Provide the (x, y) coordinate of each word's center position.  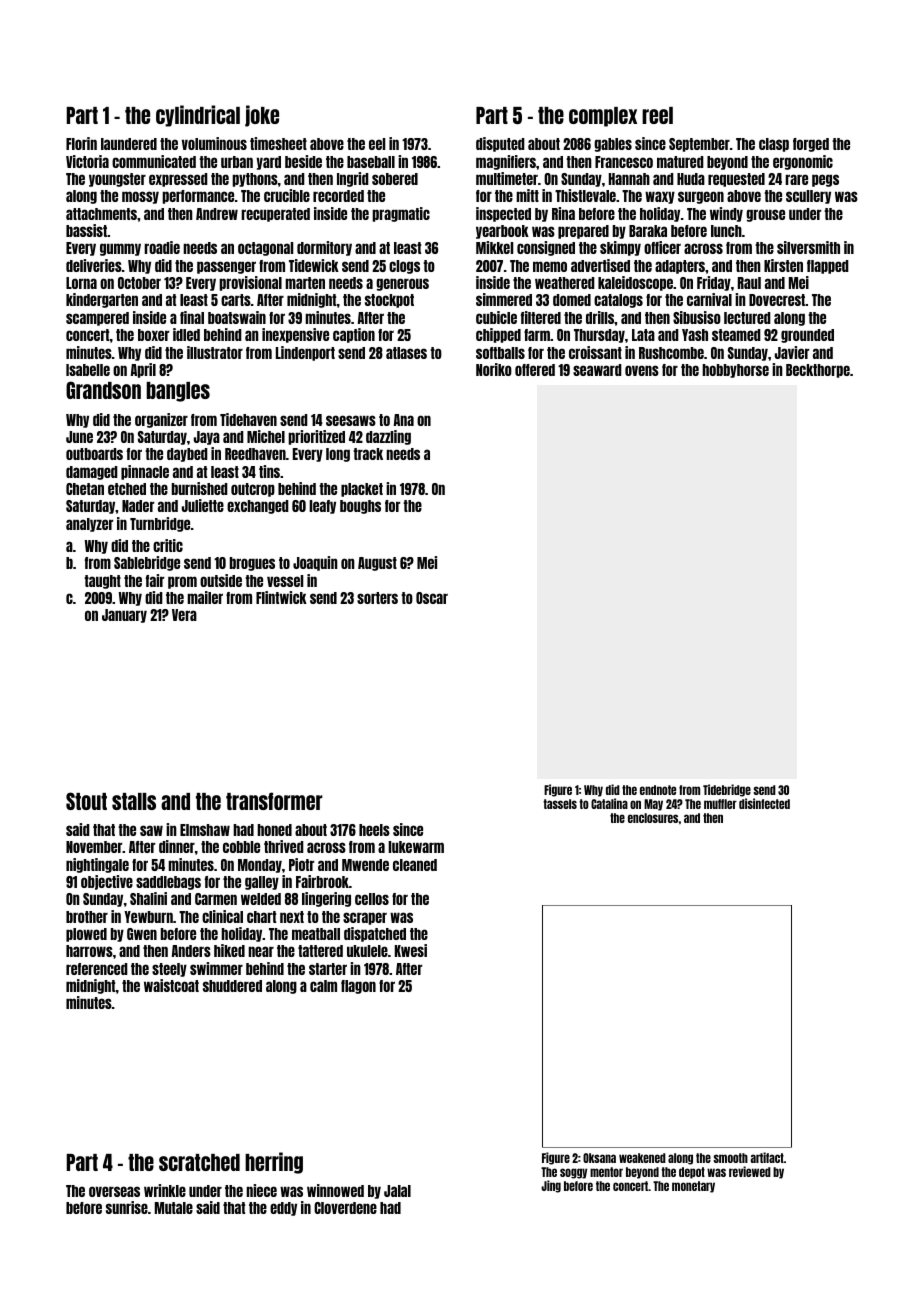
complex (603, 117)
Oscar (432, 598)
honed (274, 830)
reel (657, 115)
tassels (560, 804)
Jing (551, 1186)
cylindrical (198, 116)
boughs (360, 507)
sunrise (127, 1207)
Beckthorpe (818, 371)
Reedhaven (255, 454)
